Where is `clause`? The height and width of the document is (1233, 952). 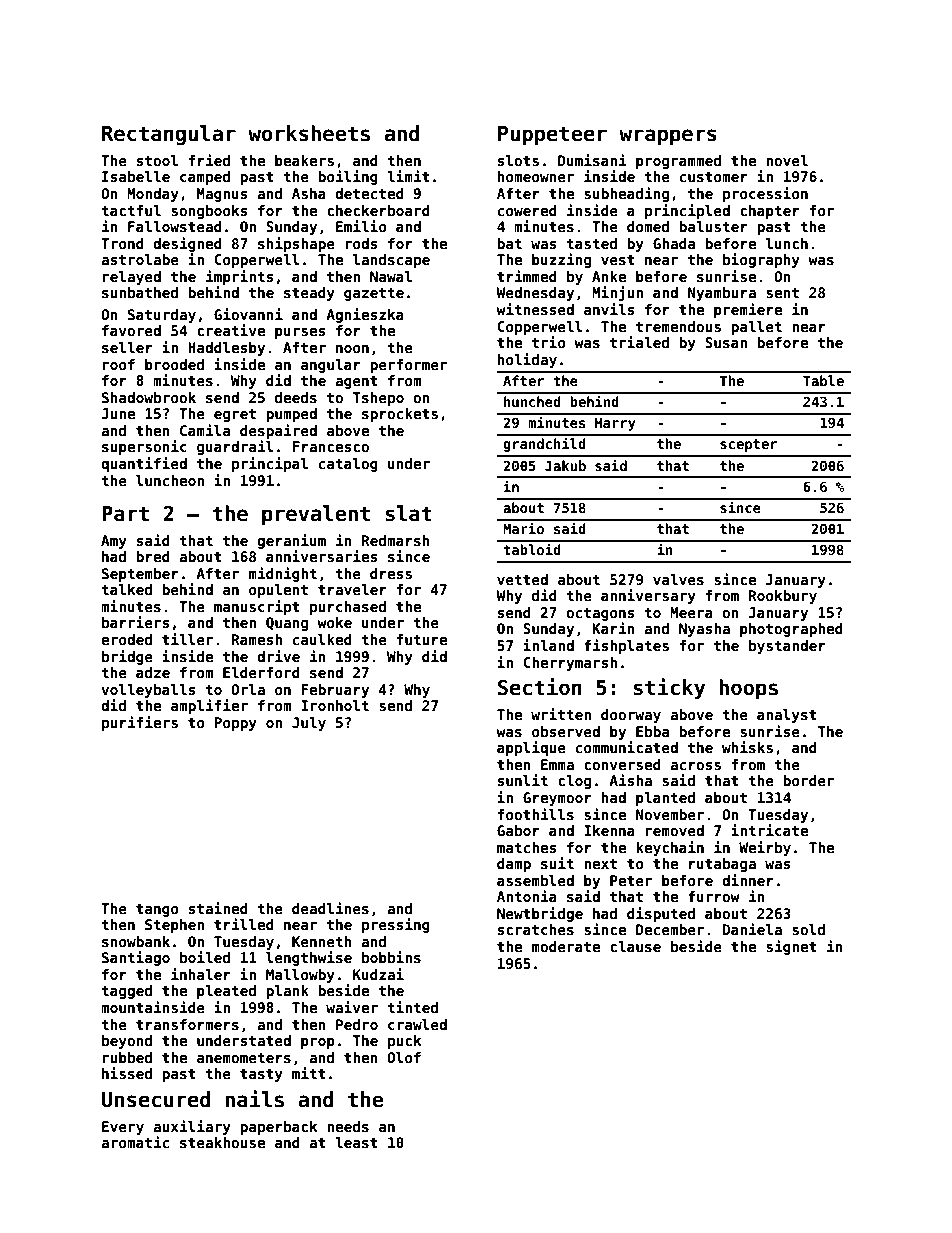
clause is located at coordinates (635, 946).
